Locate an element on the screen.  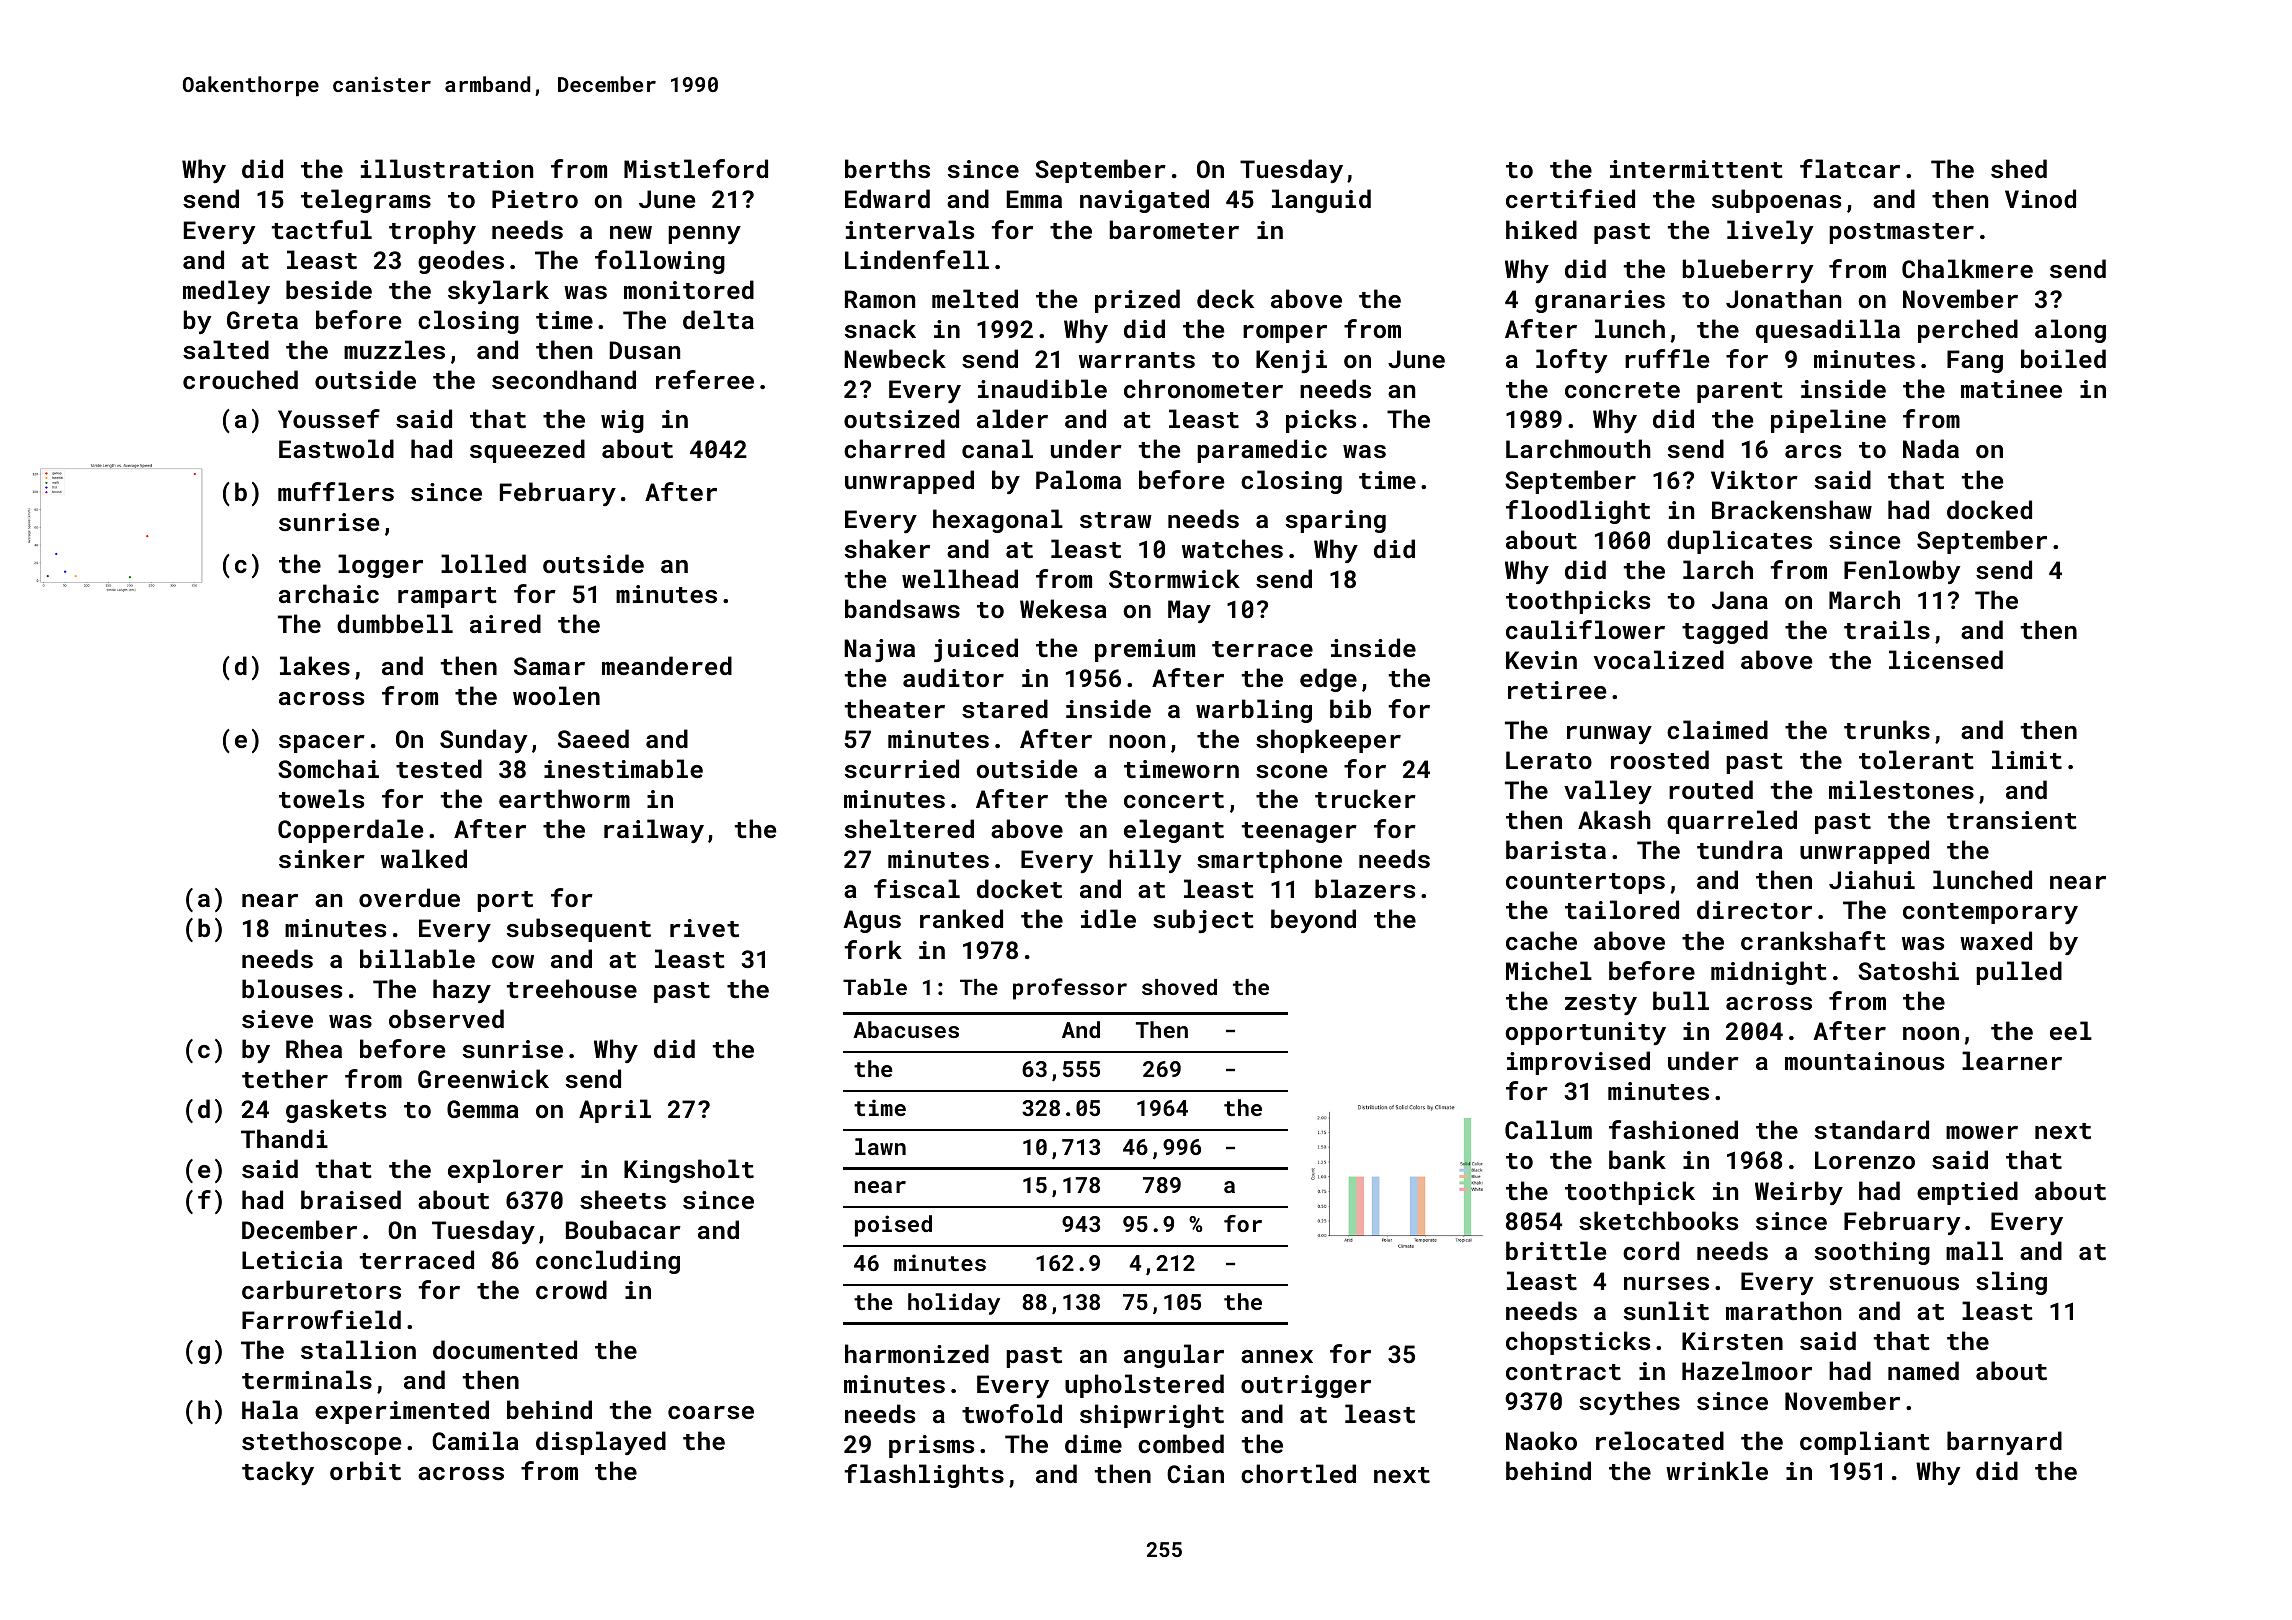
Hala is located at coordinates (270, 1409).
